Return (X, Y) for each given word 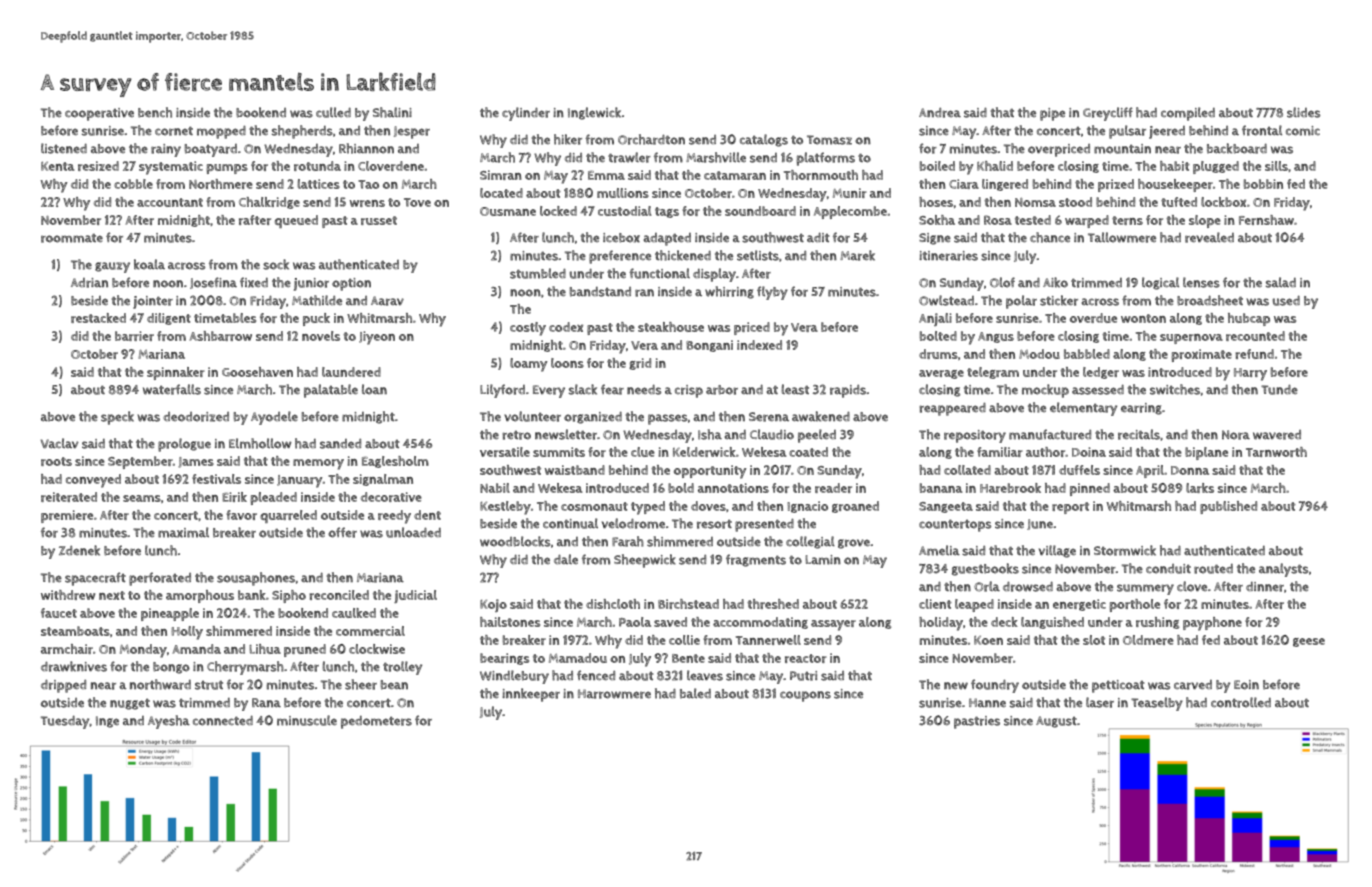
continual (570, 523)
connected (223, 720)
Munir (850, 193)
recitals (1139, 434)
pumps (227, 169)
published (1228, 507)
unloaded (413, 532)
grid (640, 364)
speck (117, 418)
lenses (1201, 282)
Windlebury (514, 677)
